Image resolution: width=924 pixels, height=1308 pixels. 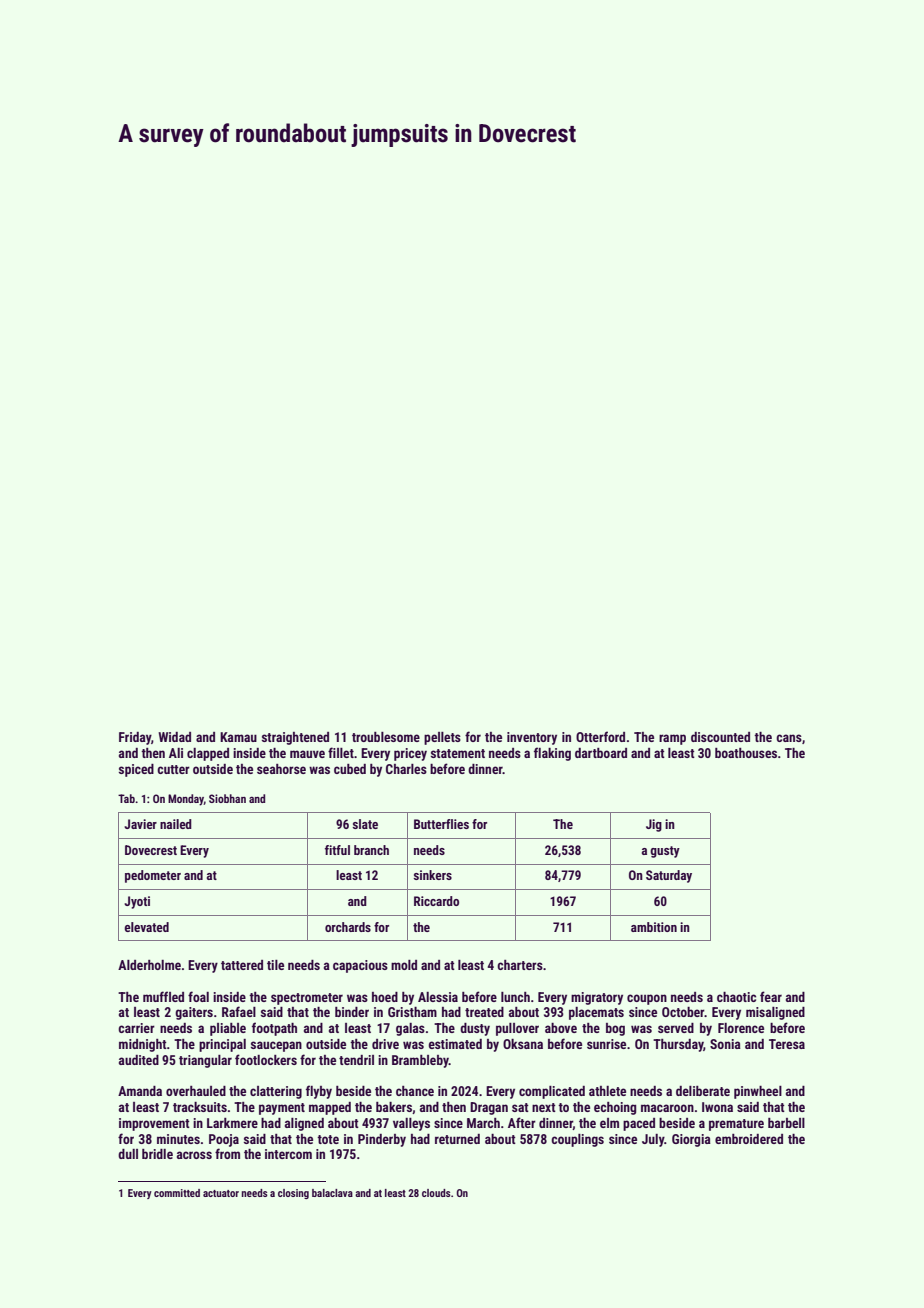 I want to click on inventory, so click(x=532, y=738).
